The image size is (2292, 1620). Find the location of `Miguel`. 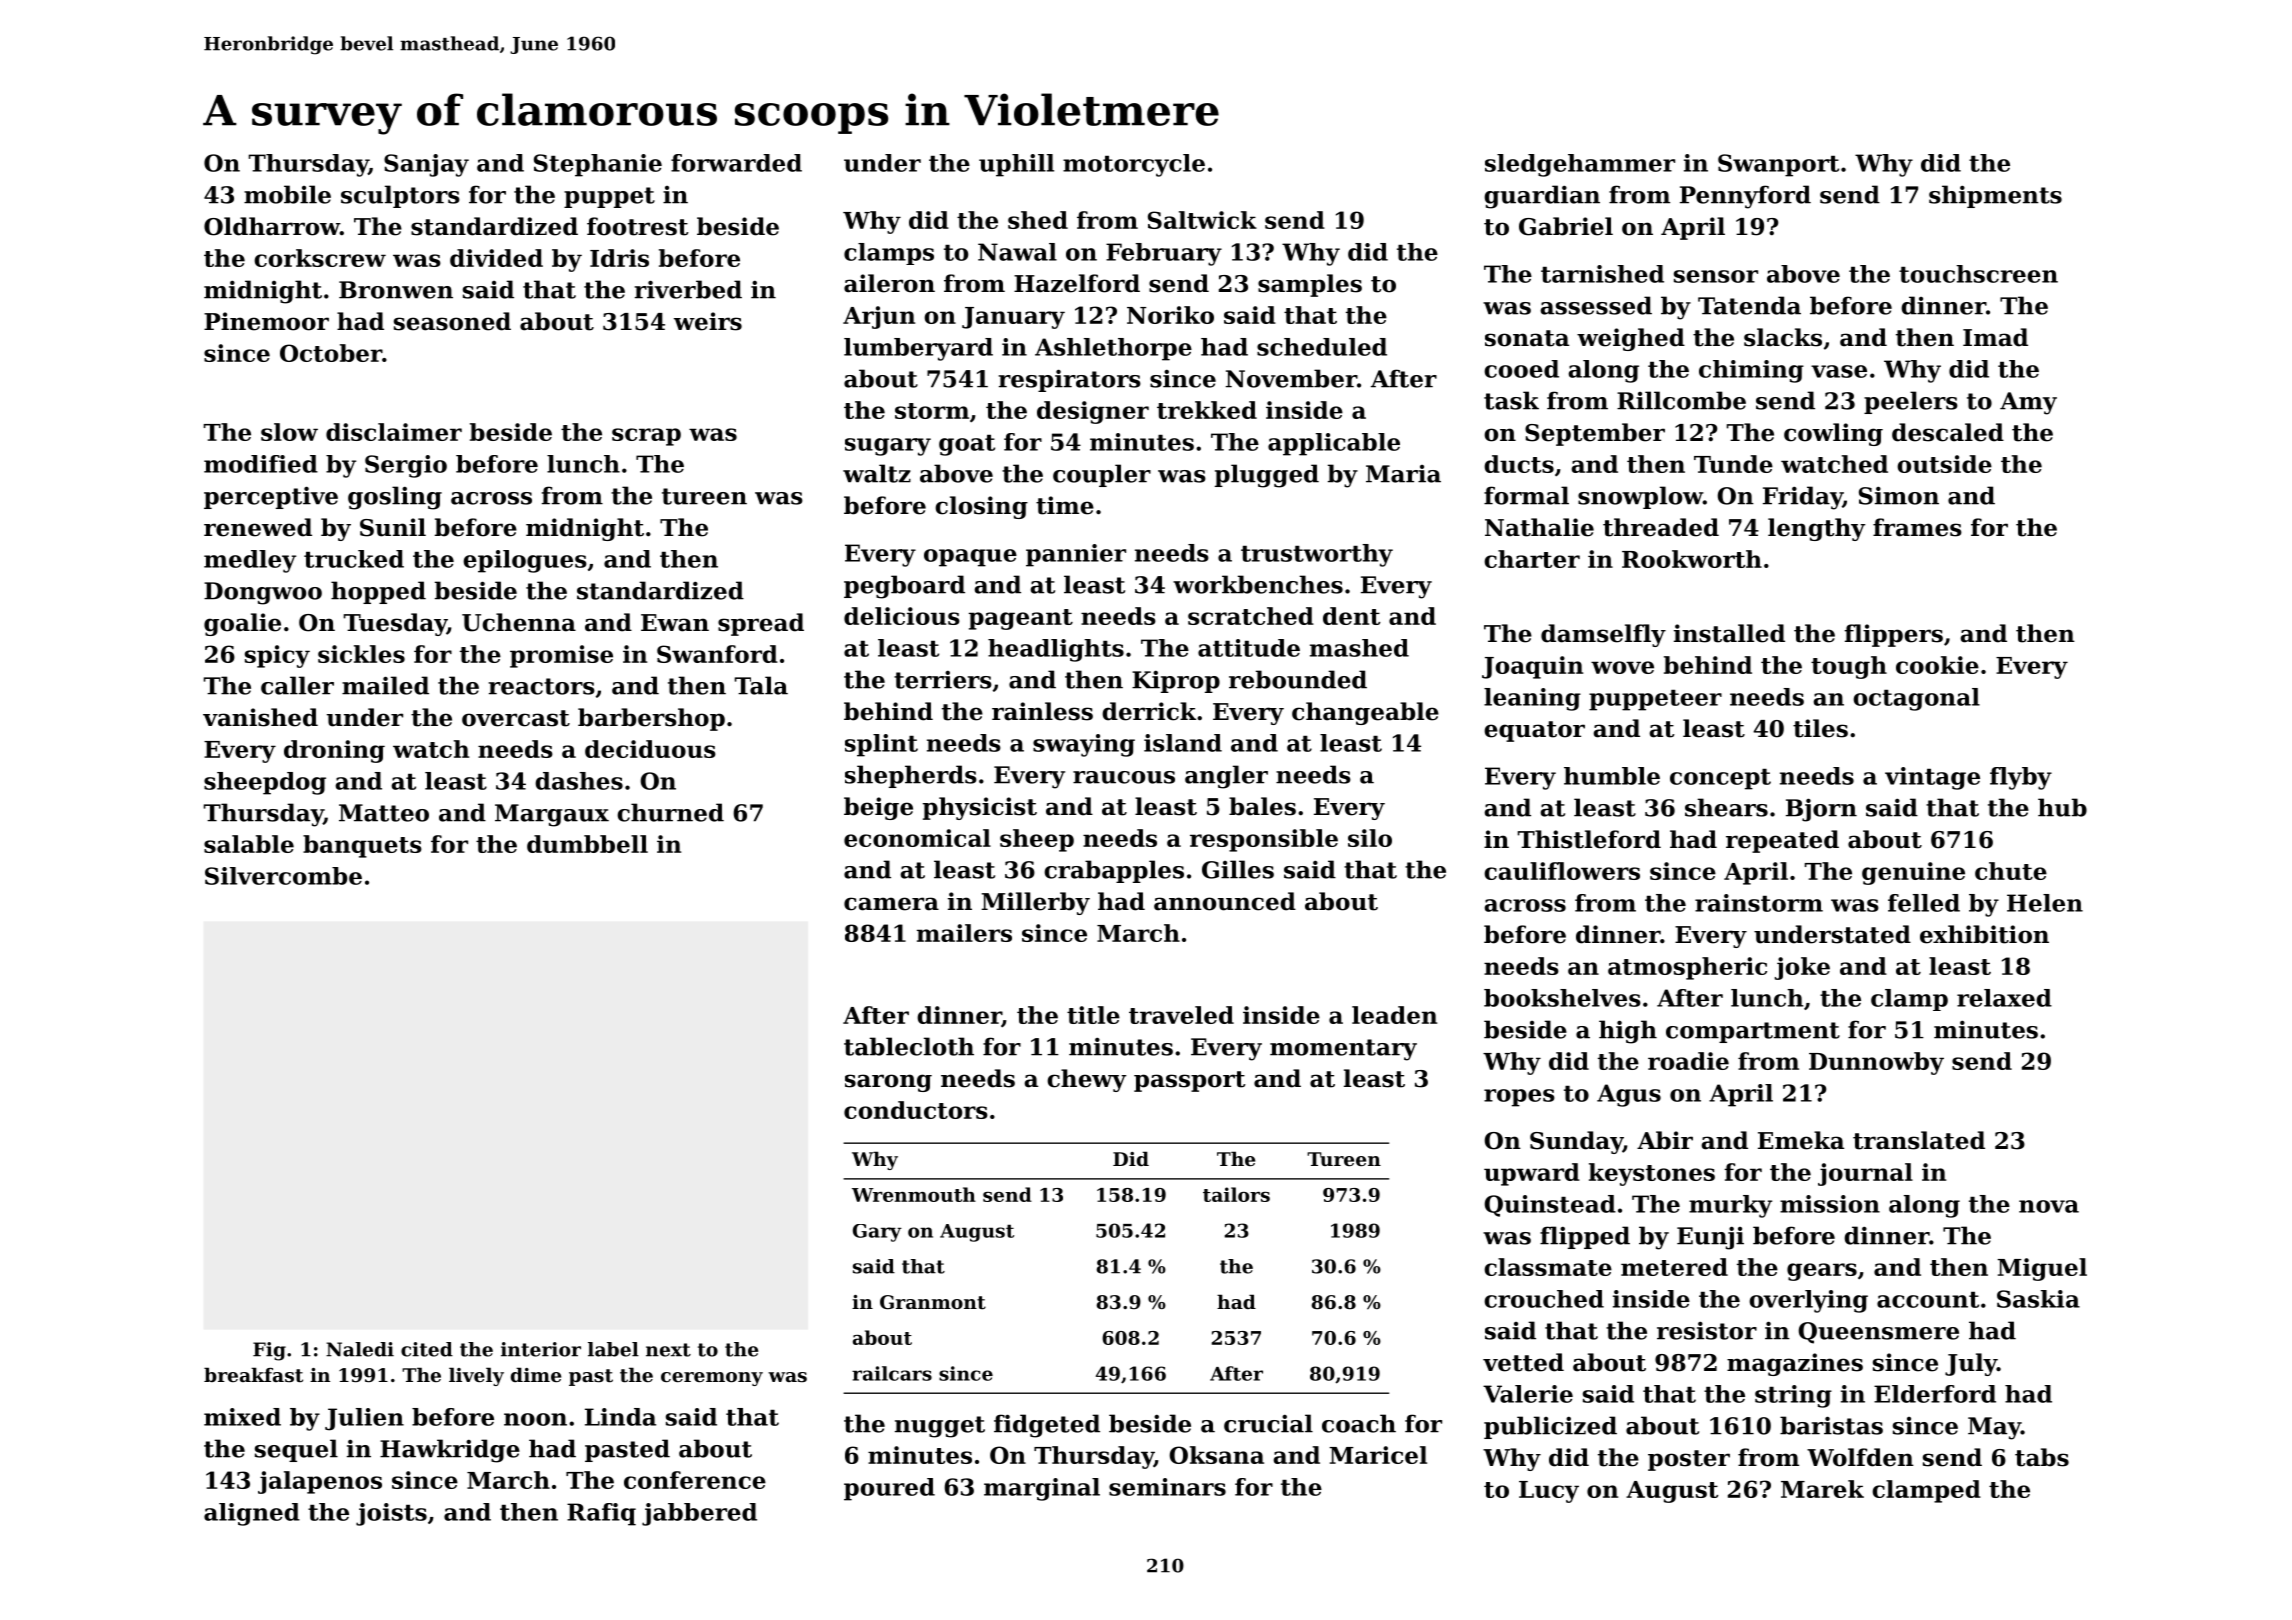

Miguel is located at coordinates (2042, 1269).
